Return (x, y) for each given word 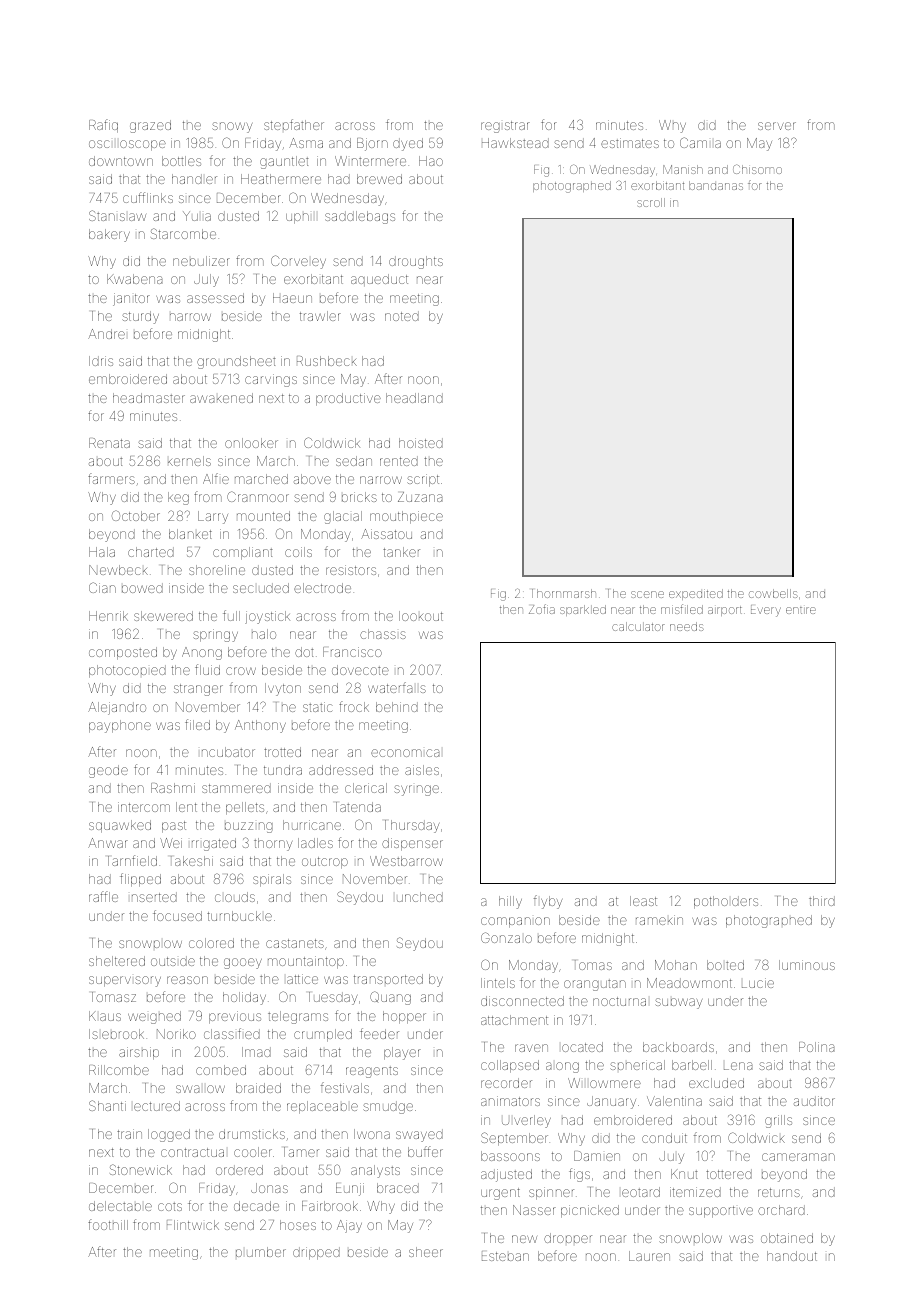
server (777, 126)
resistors (351, 570)
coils (298, 552)
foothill (108, 1224)
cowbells (773, 593)
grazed (150, 126)
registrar (505, 127)
